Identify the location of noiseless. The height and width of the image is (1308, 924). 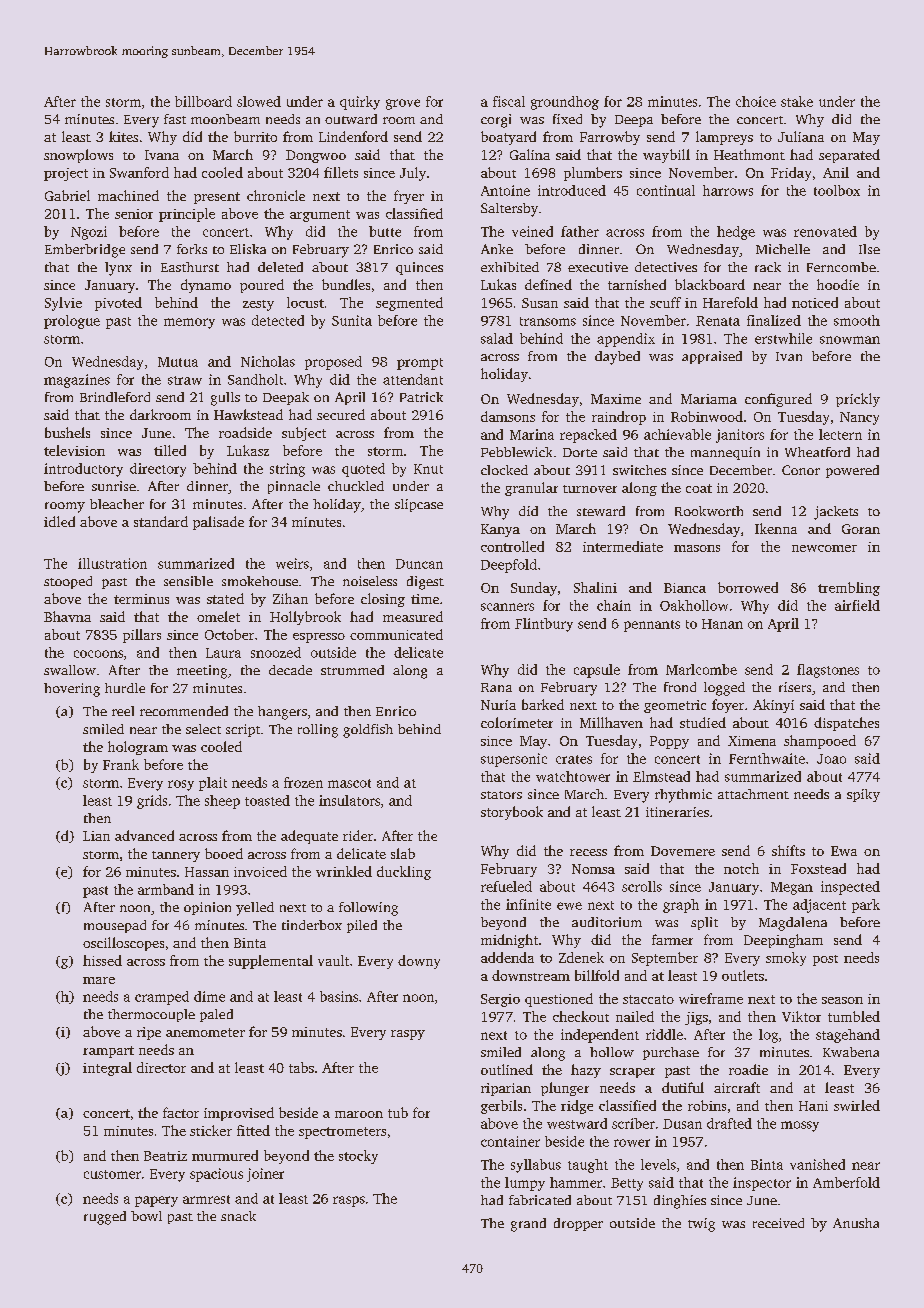
(370, 581).
